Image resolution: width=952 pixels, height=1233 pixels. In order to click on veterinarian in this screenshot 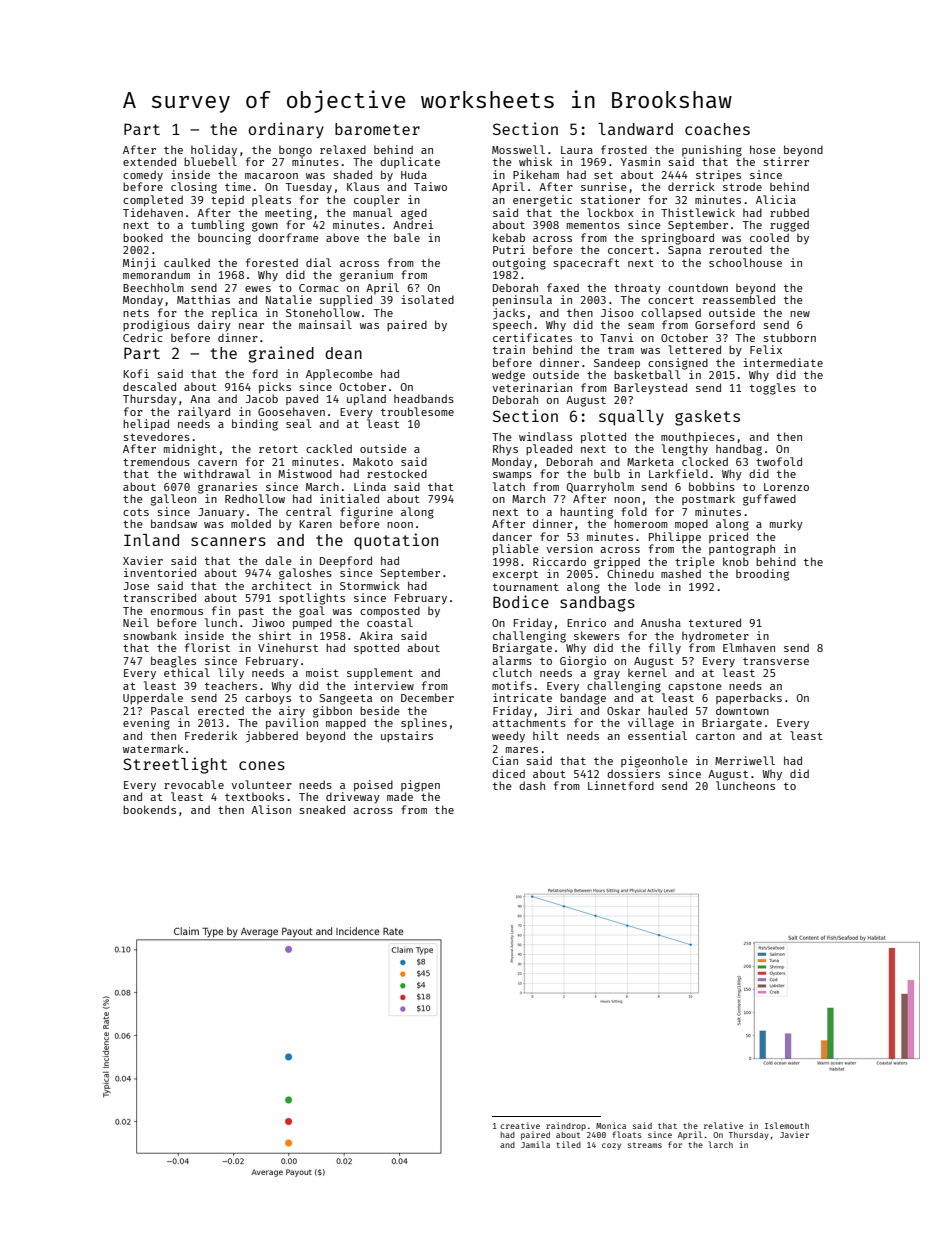, I will do `click(532, 387)`.
